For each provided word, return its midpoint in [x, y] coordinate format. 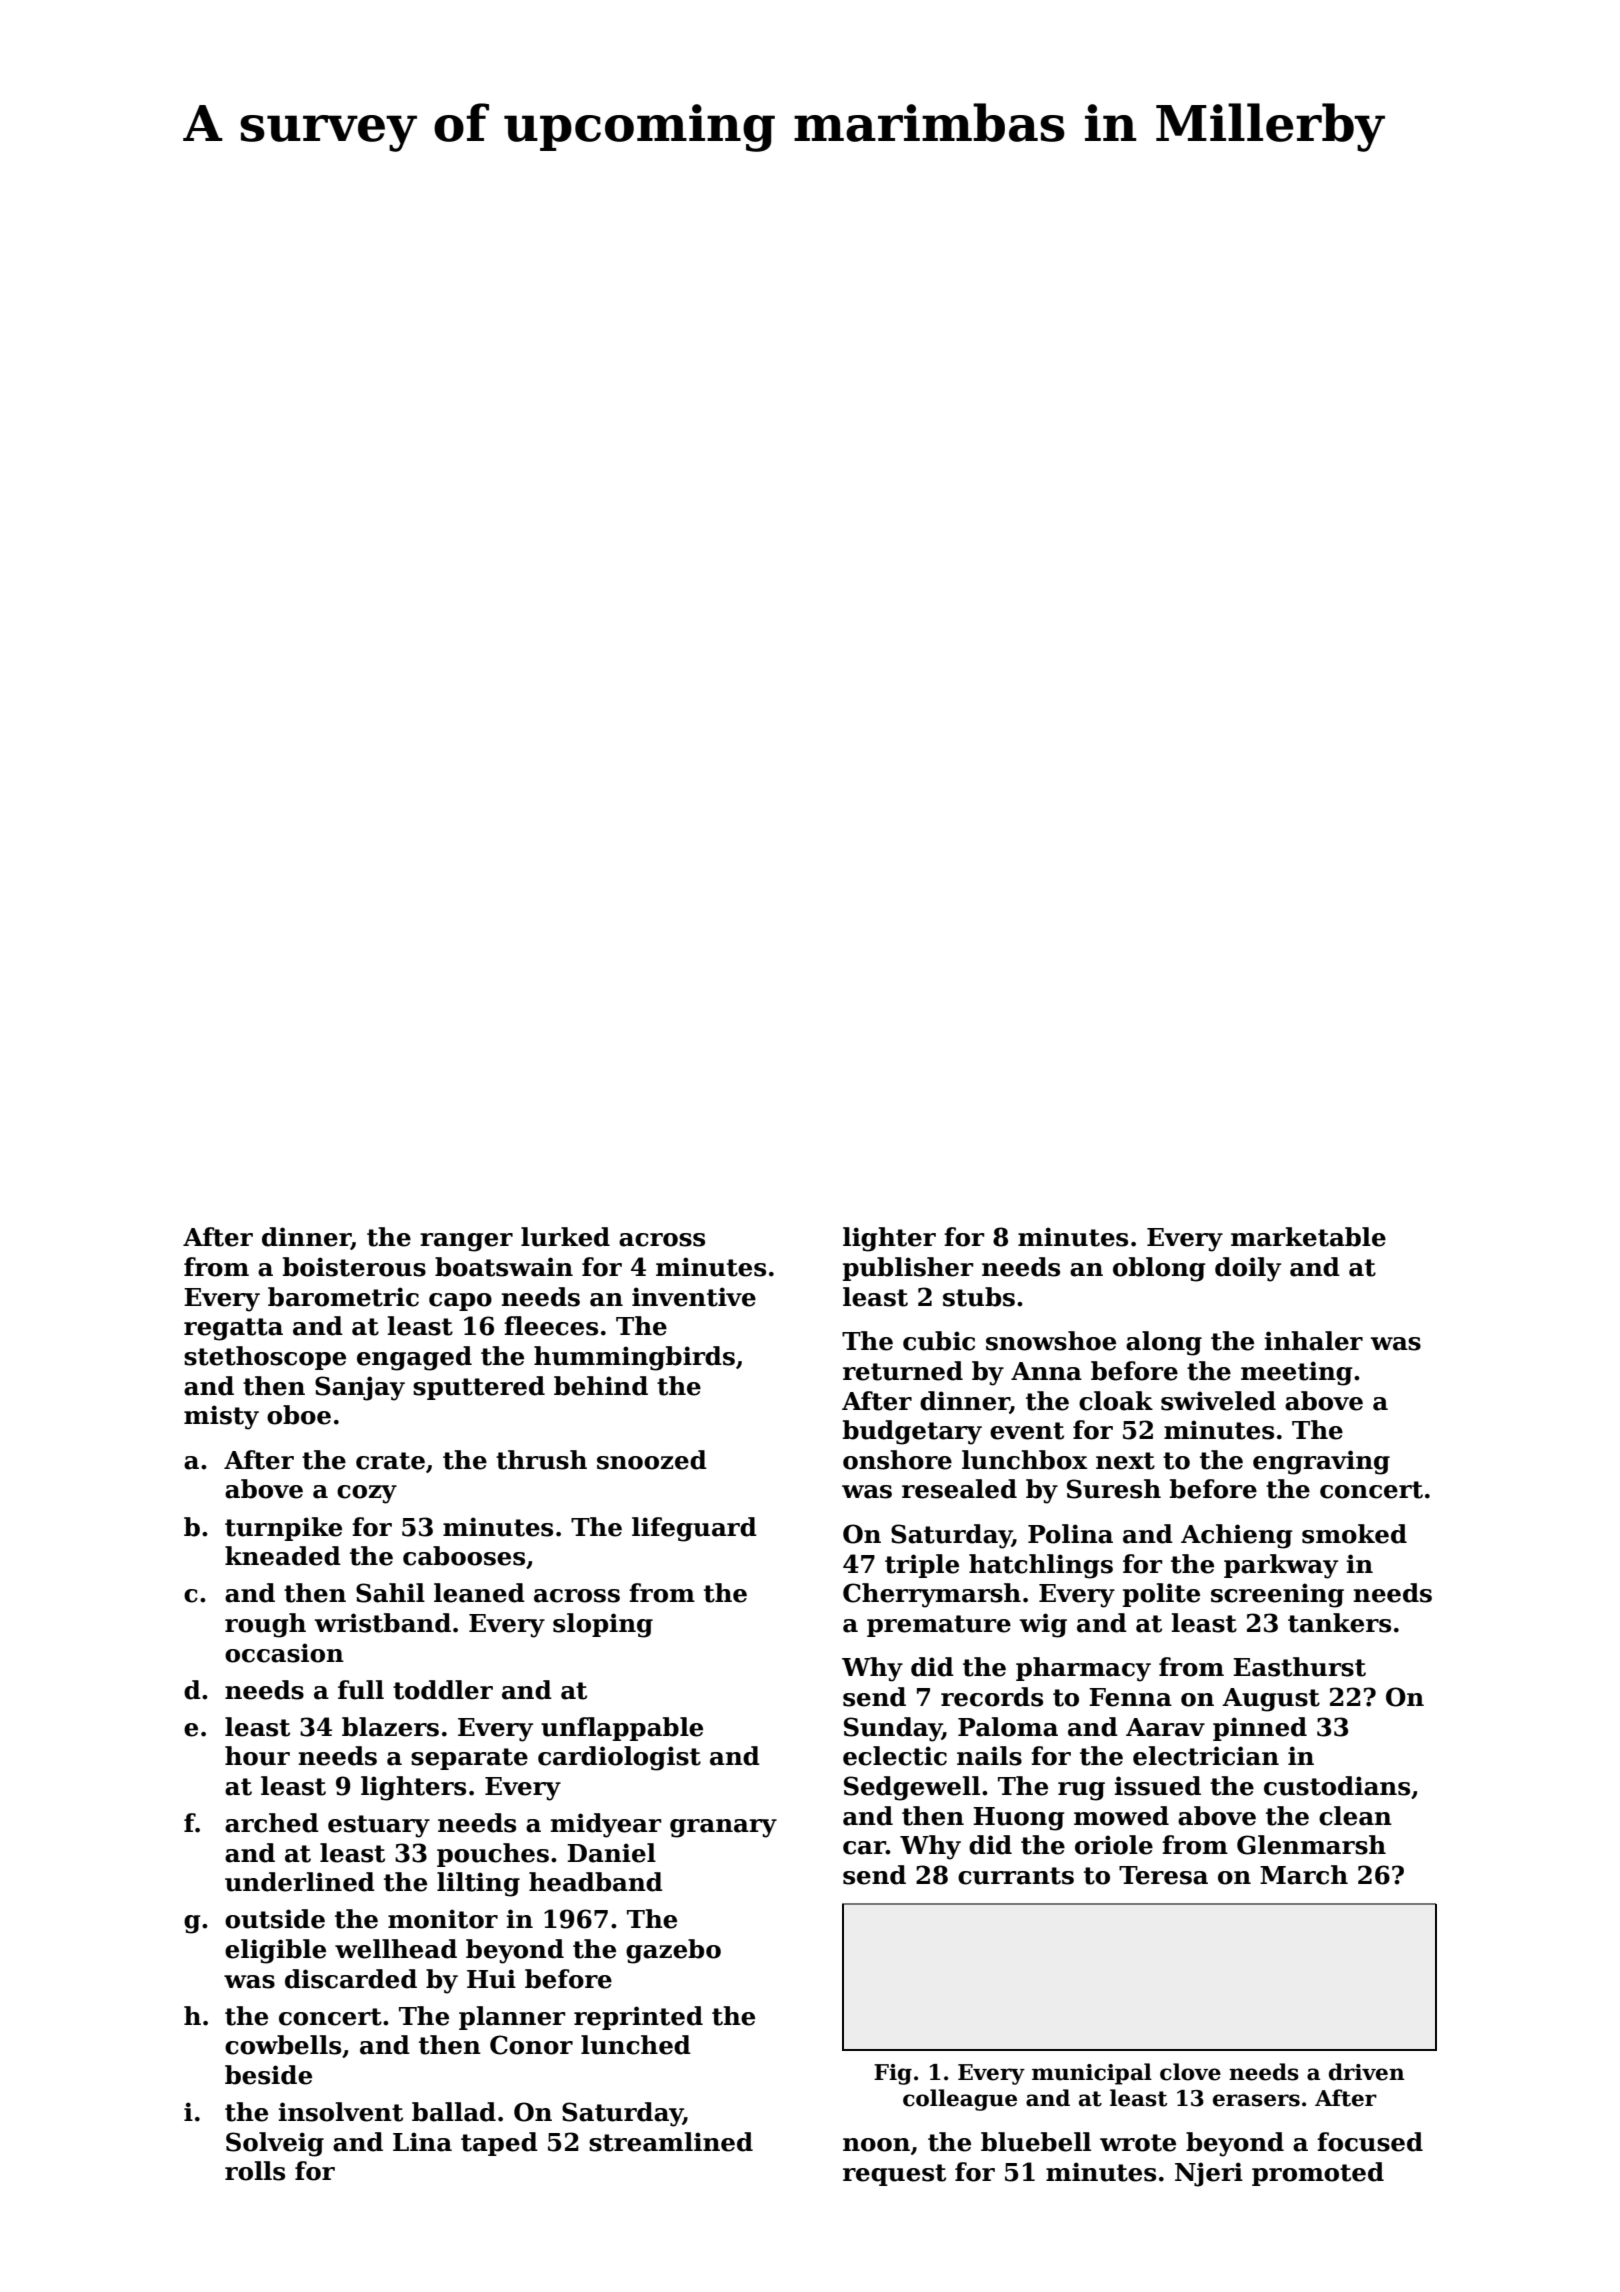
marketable [1308, 1237]
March [1304, 1875]
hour [257, 1756]
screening [1277, 1595]
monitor [443, 1919]
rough [265, 1625]
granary [723, 1828]
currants [1016, 1876]
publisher [908, 1269]
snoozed [652, 1460]
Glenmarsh [1311, 1845]
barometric [343, 1297]
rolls [255, 2171]
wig [1043, 1625]
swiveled [1218, 1401]
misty [221, 1417]
